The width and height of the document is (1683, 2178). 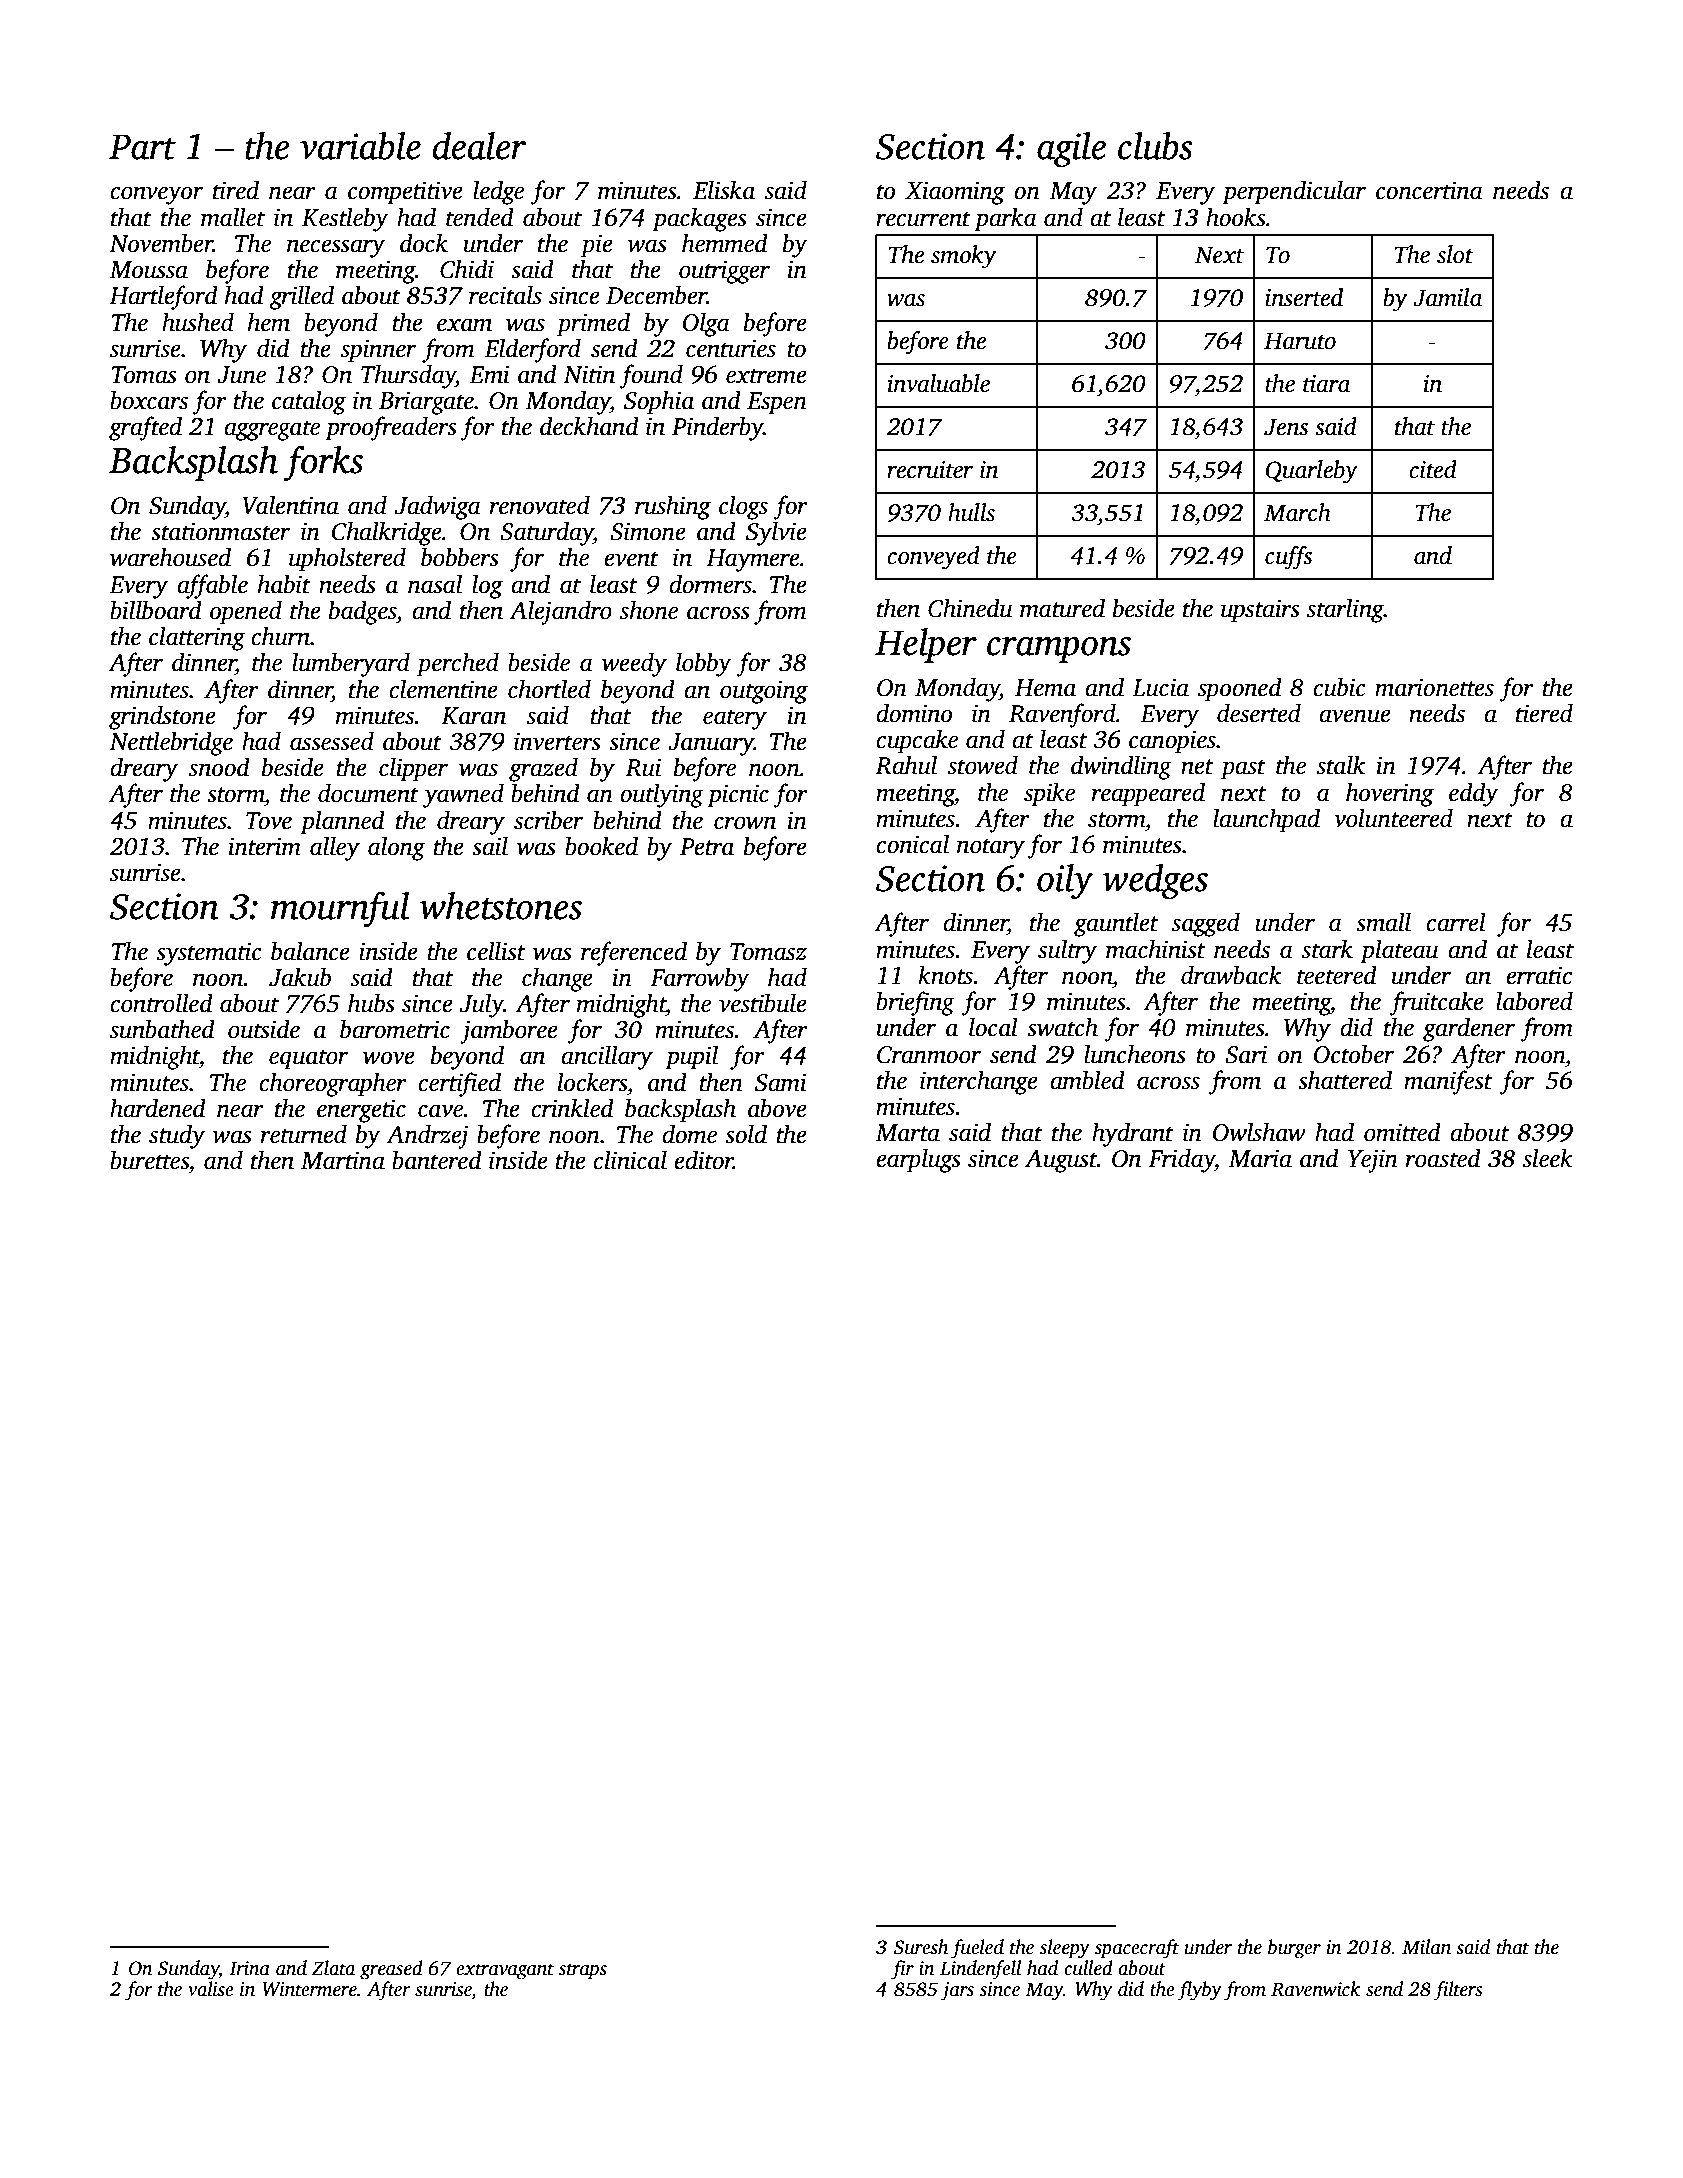 What do you see at coordinates (1206, 924) in the document?
I see `sagged` at bounding box center [1206, 924].
